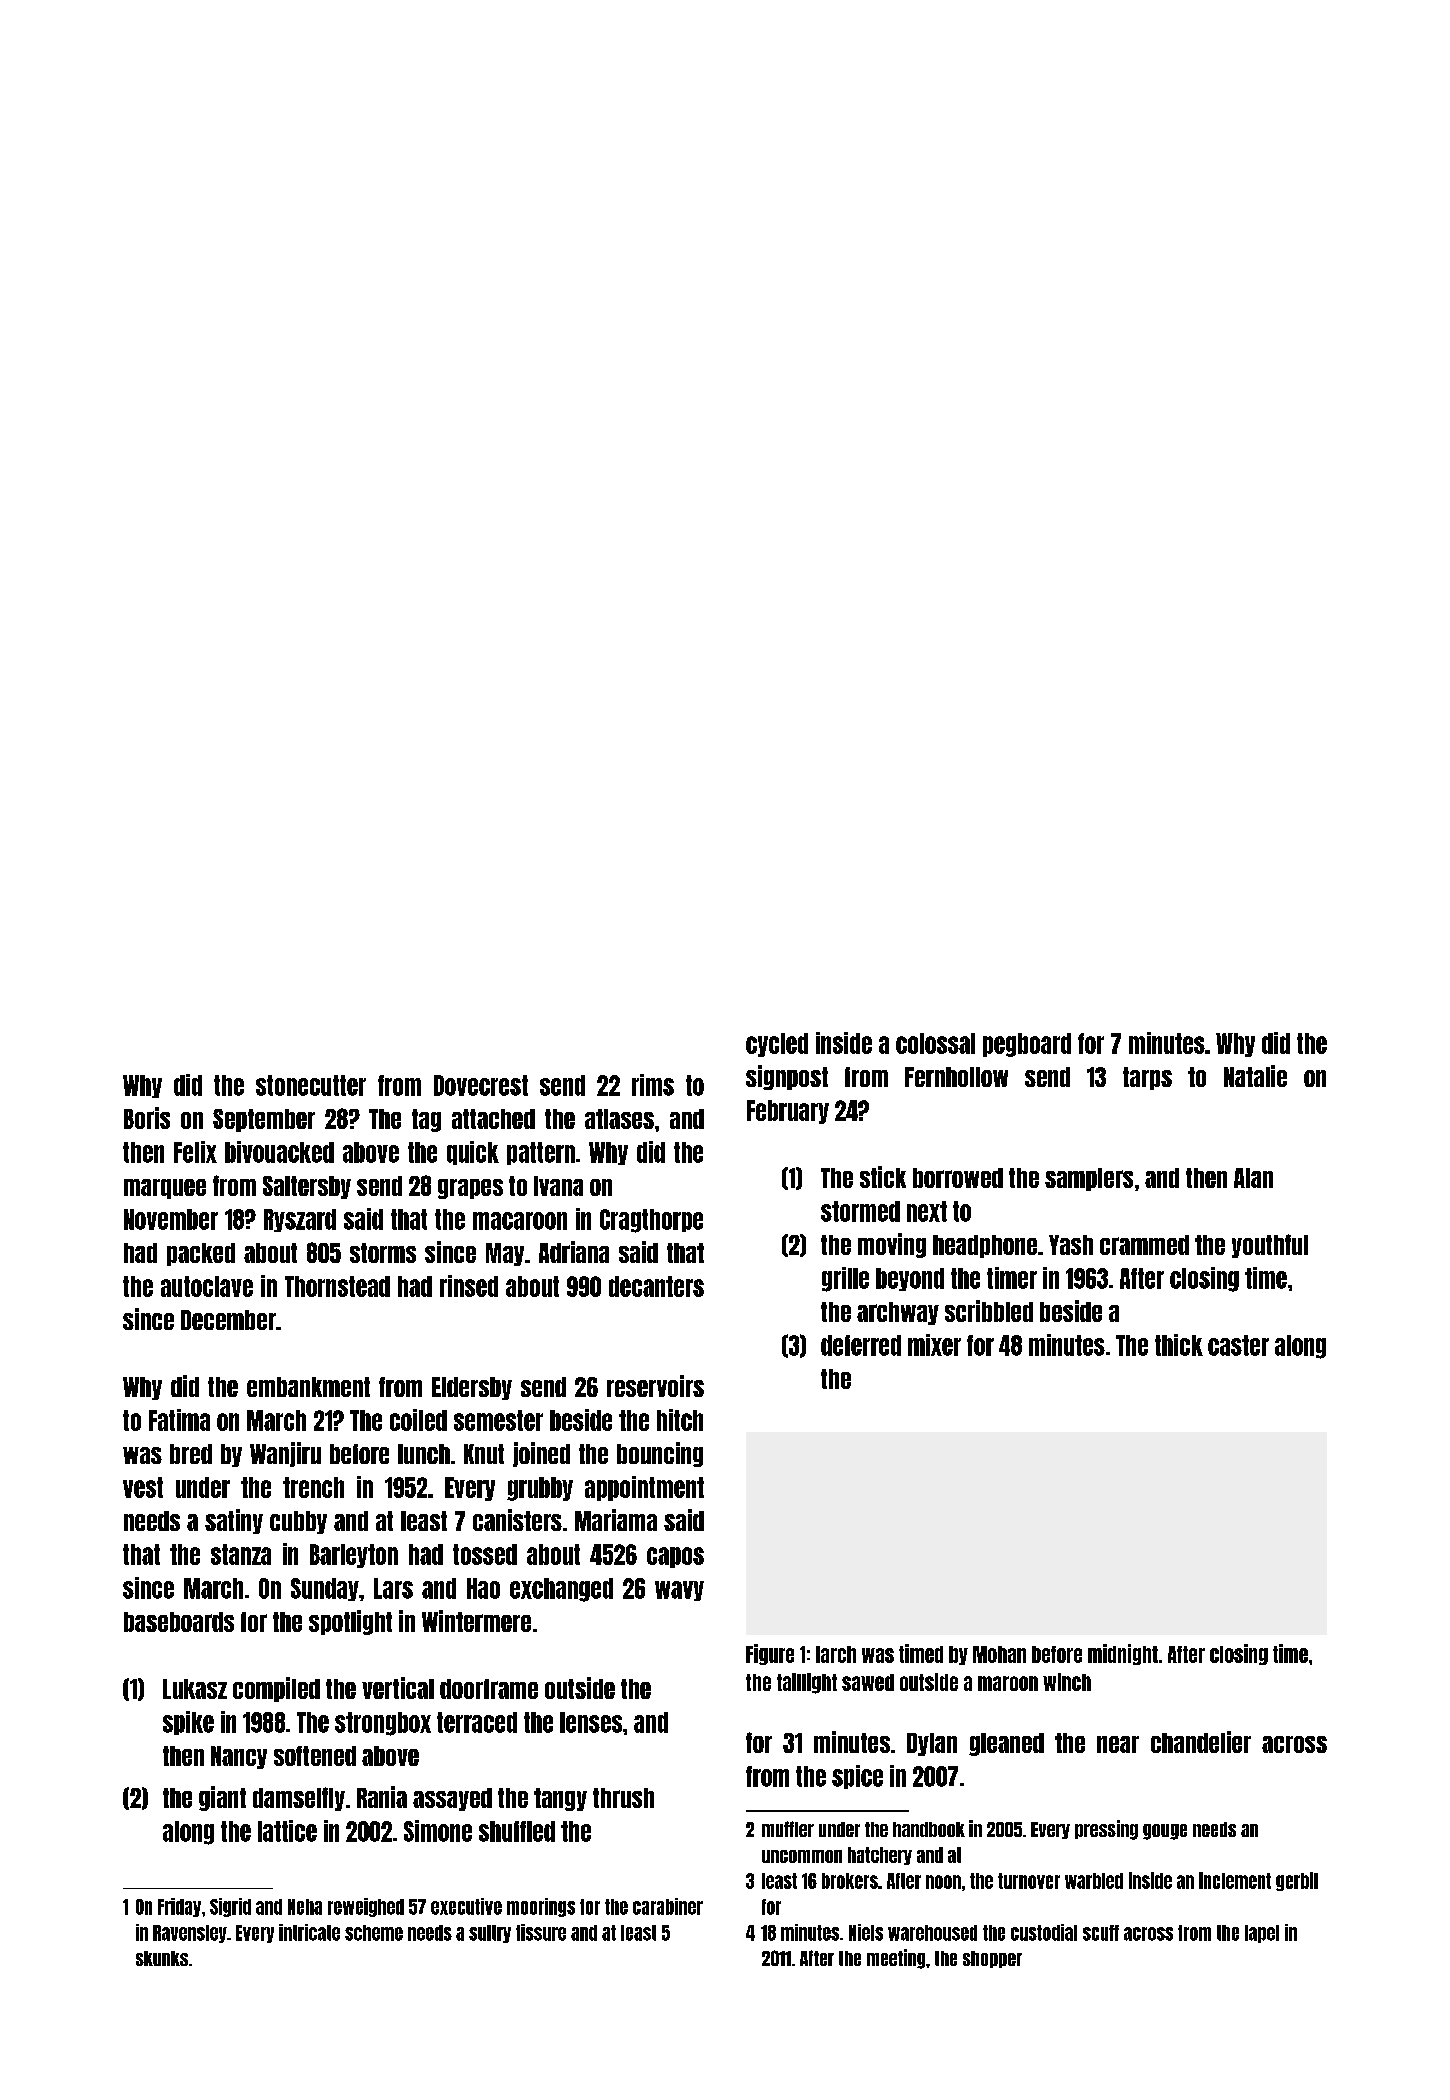 The width and height of the page is (1450, 2100). I want to click on Wanjiru, so click(285, 1454).
